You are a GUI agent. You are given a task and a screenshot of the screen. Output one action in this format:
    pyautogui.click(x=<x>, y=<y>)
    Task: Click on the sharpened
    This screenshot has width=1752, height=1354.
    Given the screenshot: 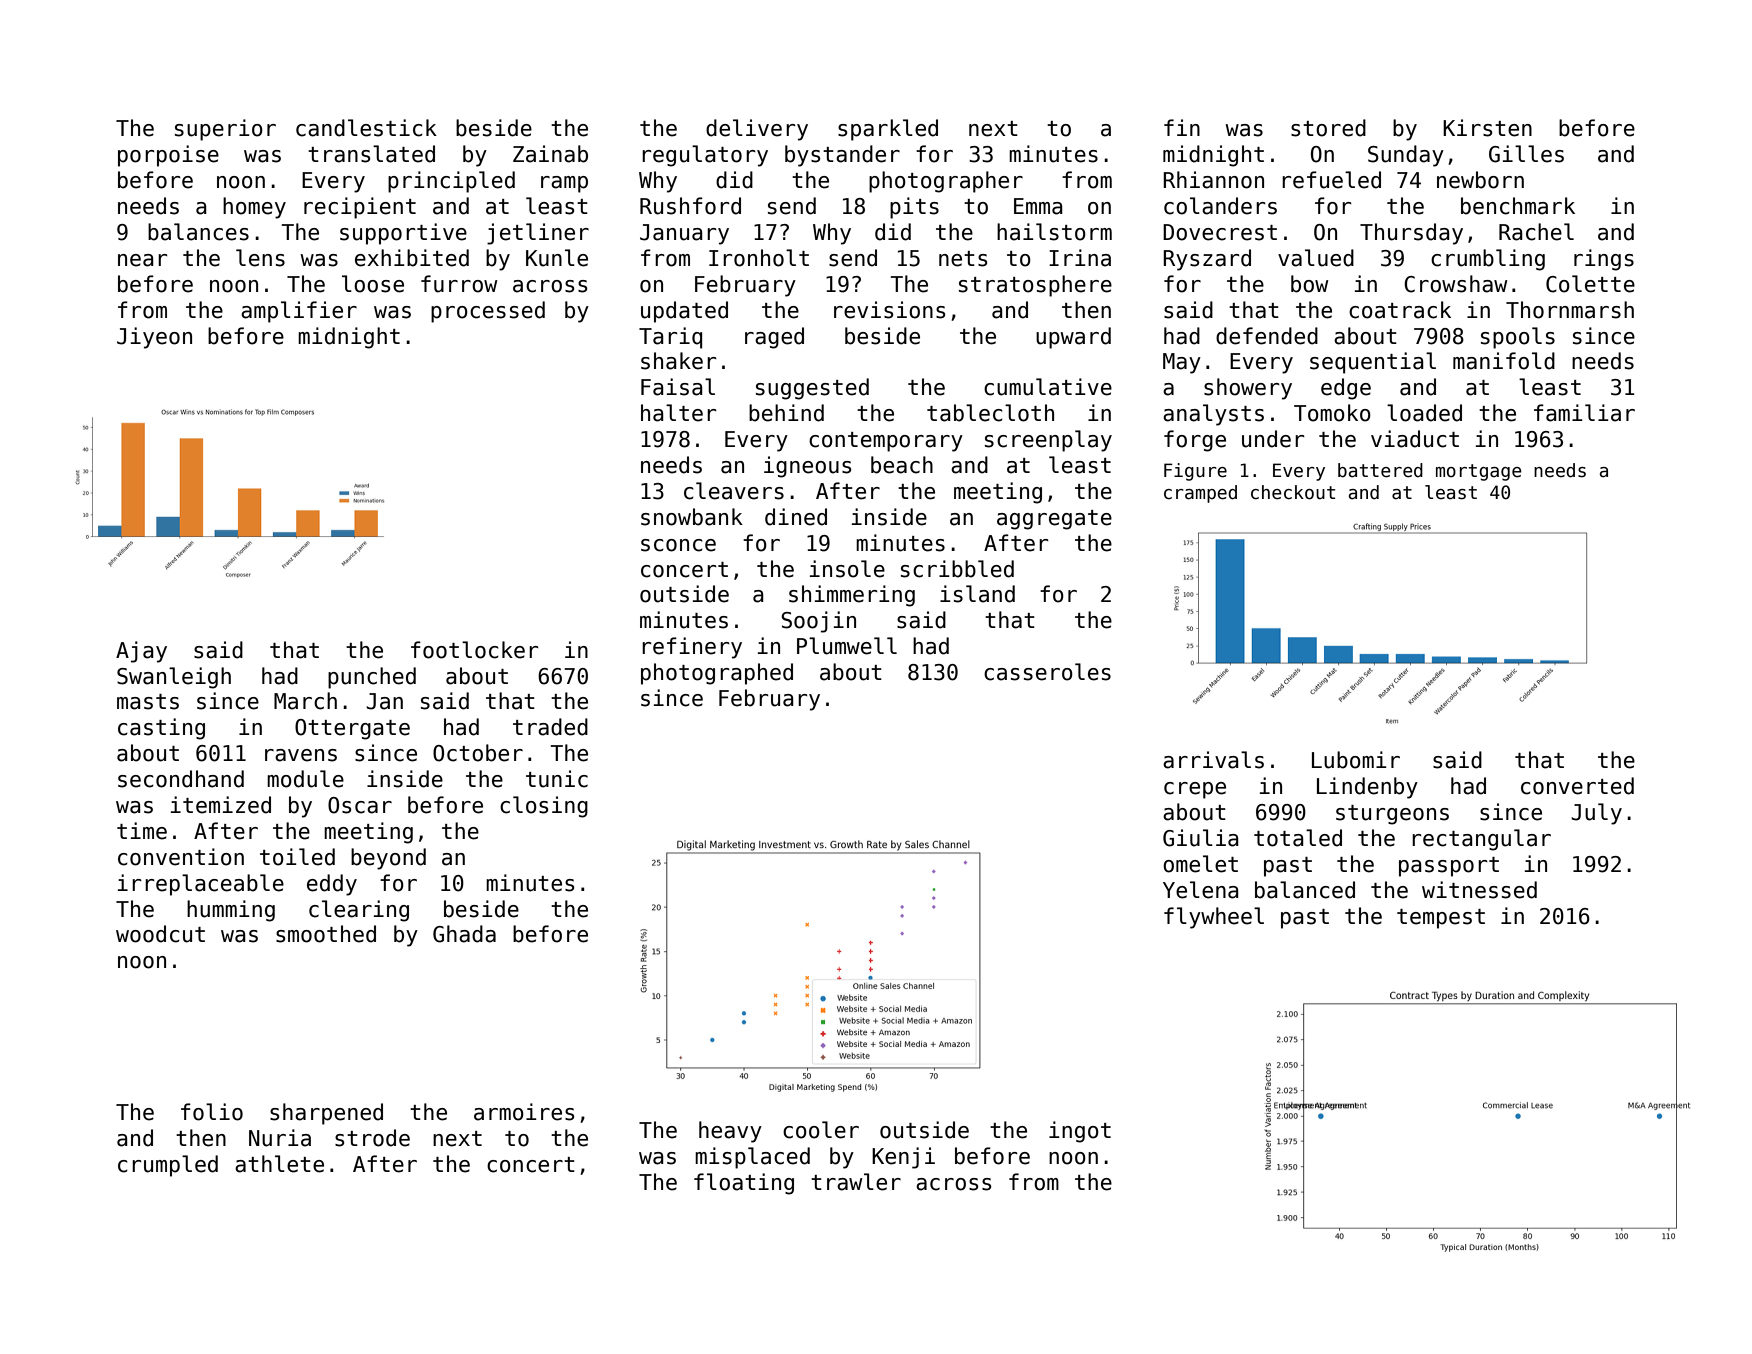 What is the action you would take?
    pyautogui.click(x=326, y=1114)
